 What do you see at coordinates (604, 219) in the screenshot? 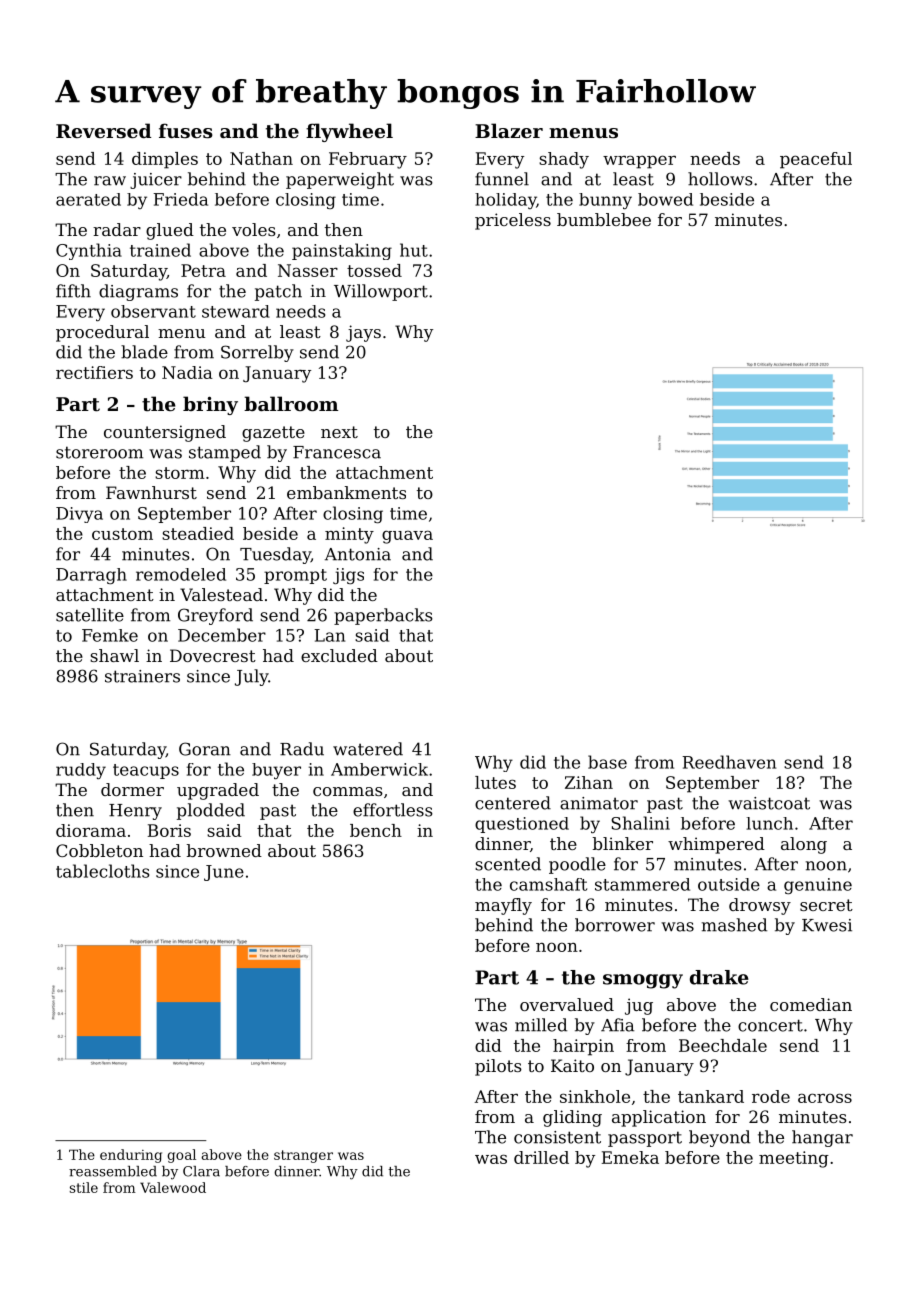
I see `bumblebee` at bounding box center [604, 219].
